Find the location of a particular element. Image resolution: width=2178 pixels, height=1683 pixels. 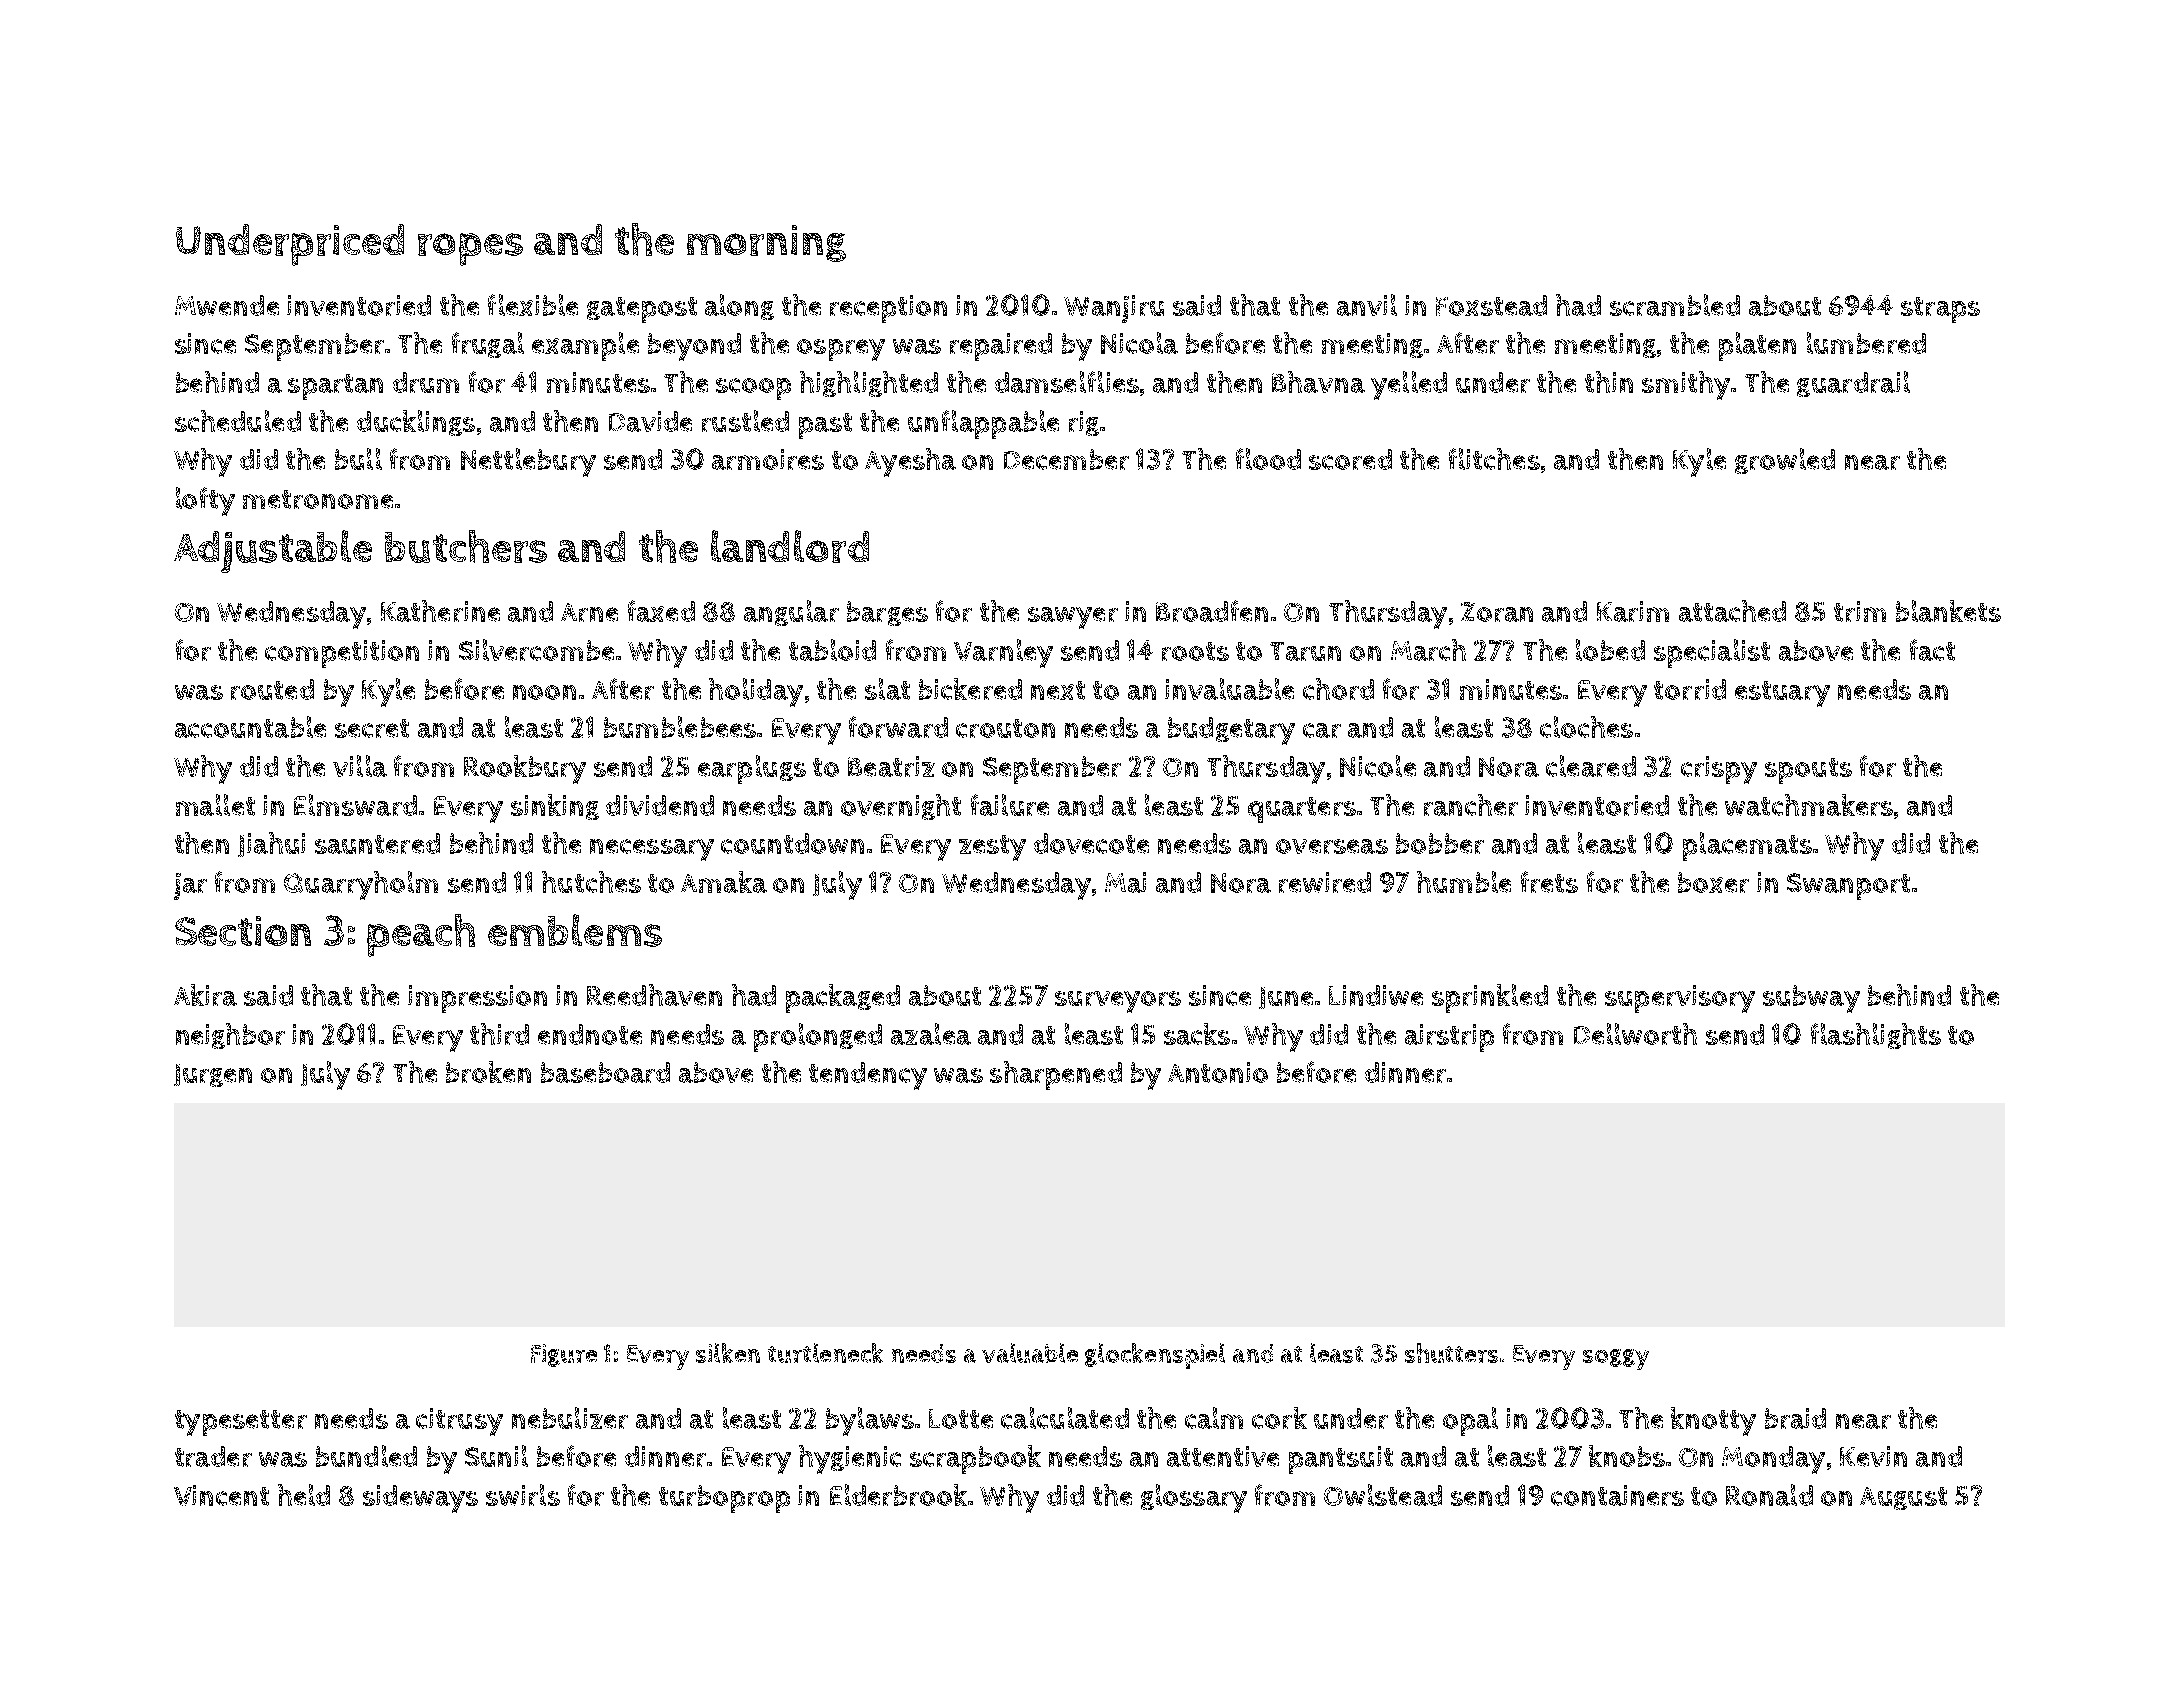

Jurgen is located at coordinates (213, 1075).
